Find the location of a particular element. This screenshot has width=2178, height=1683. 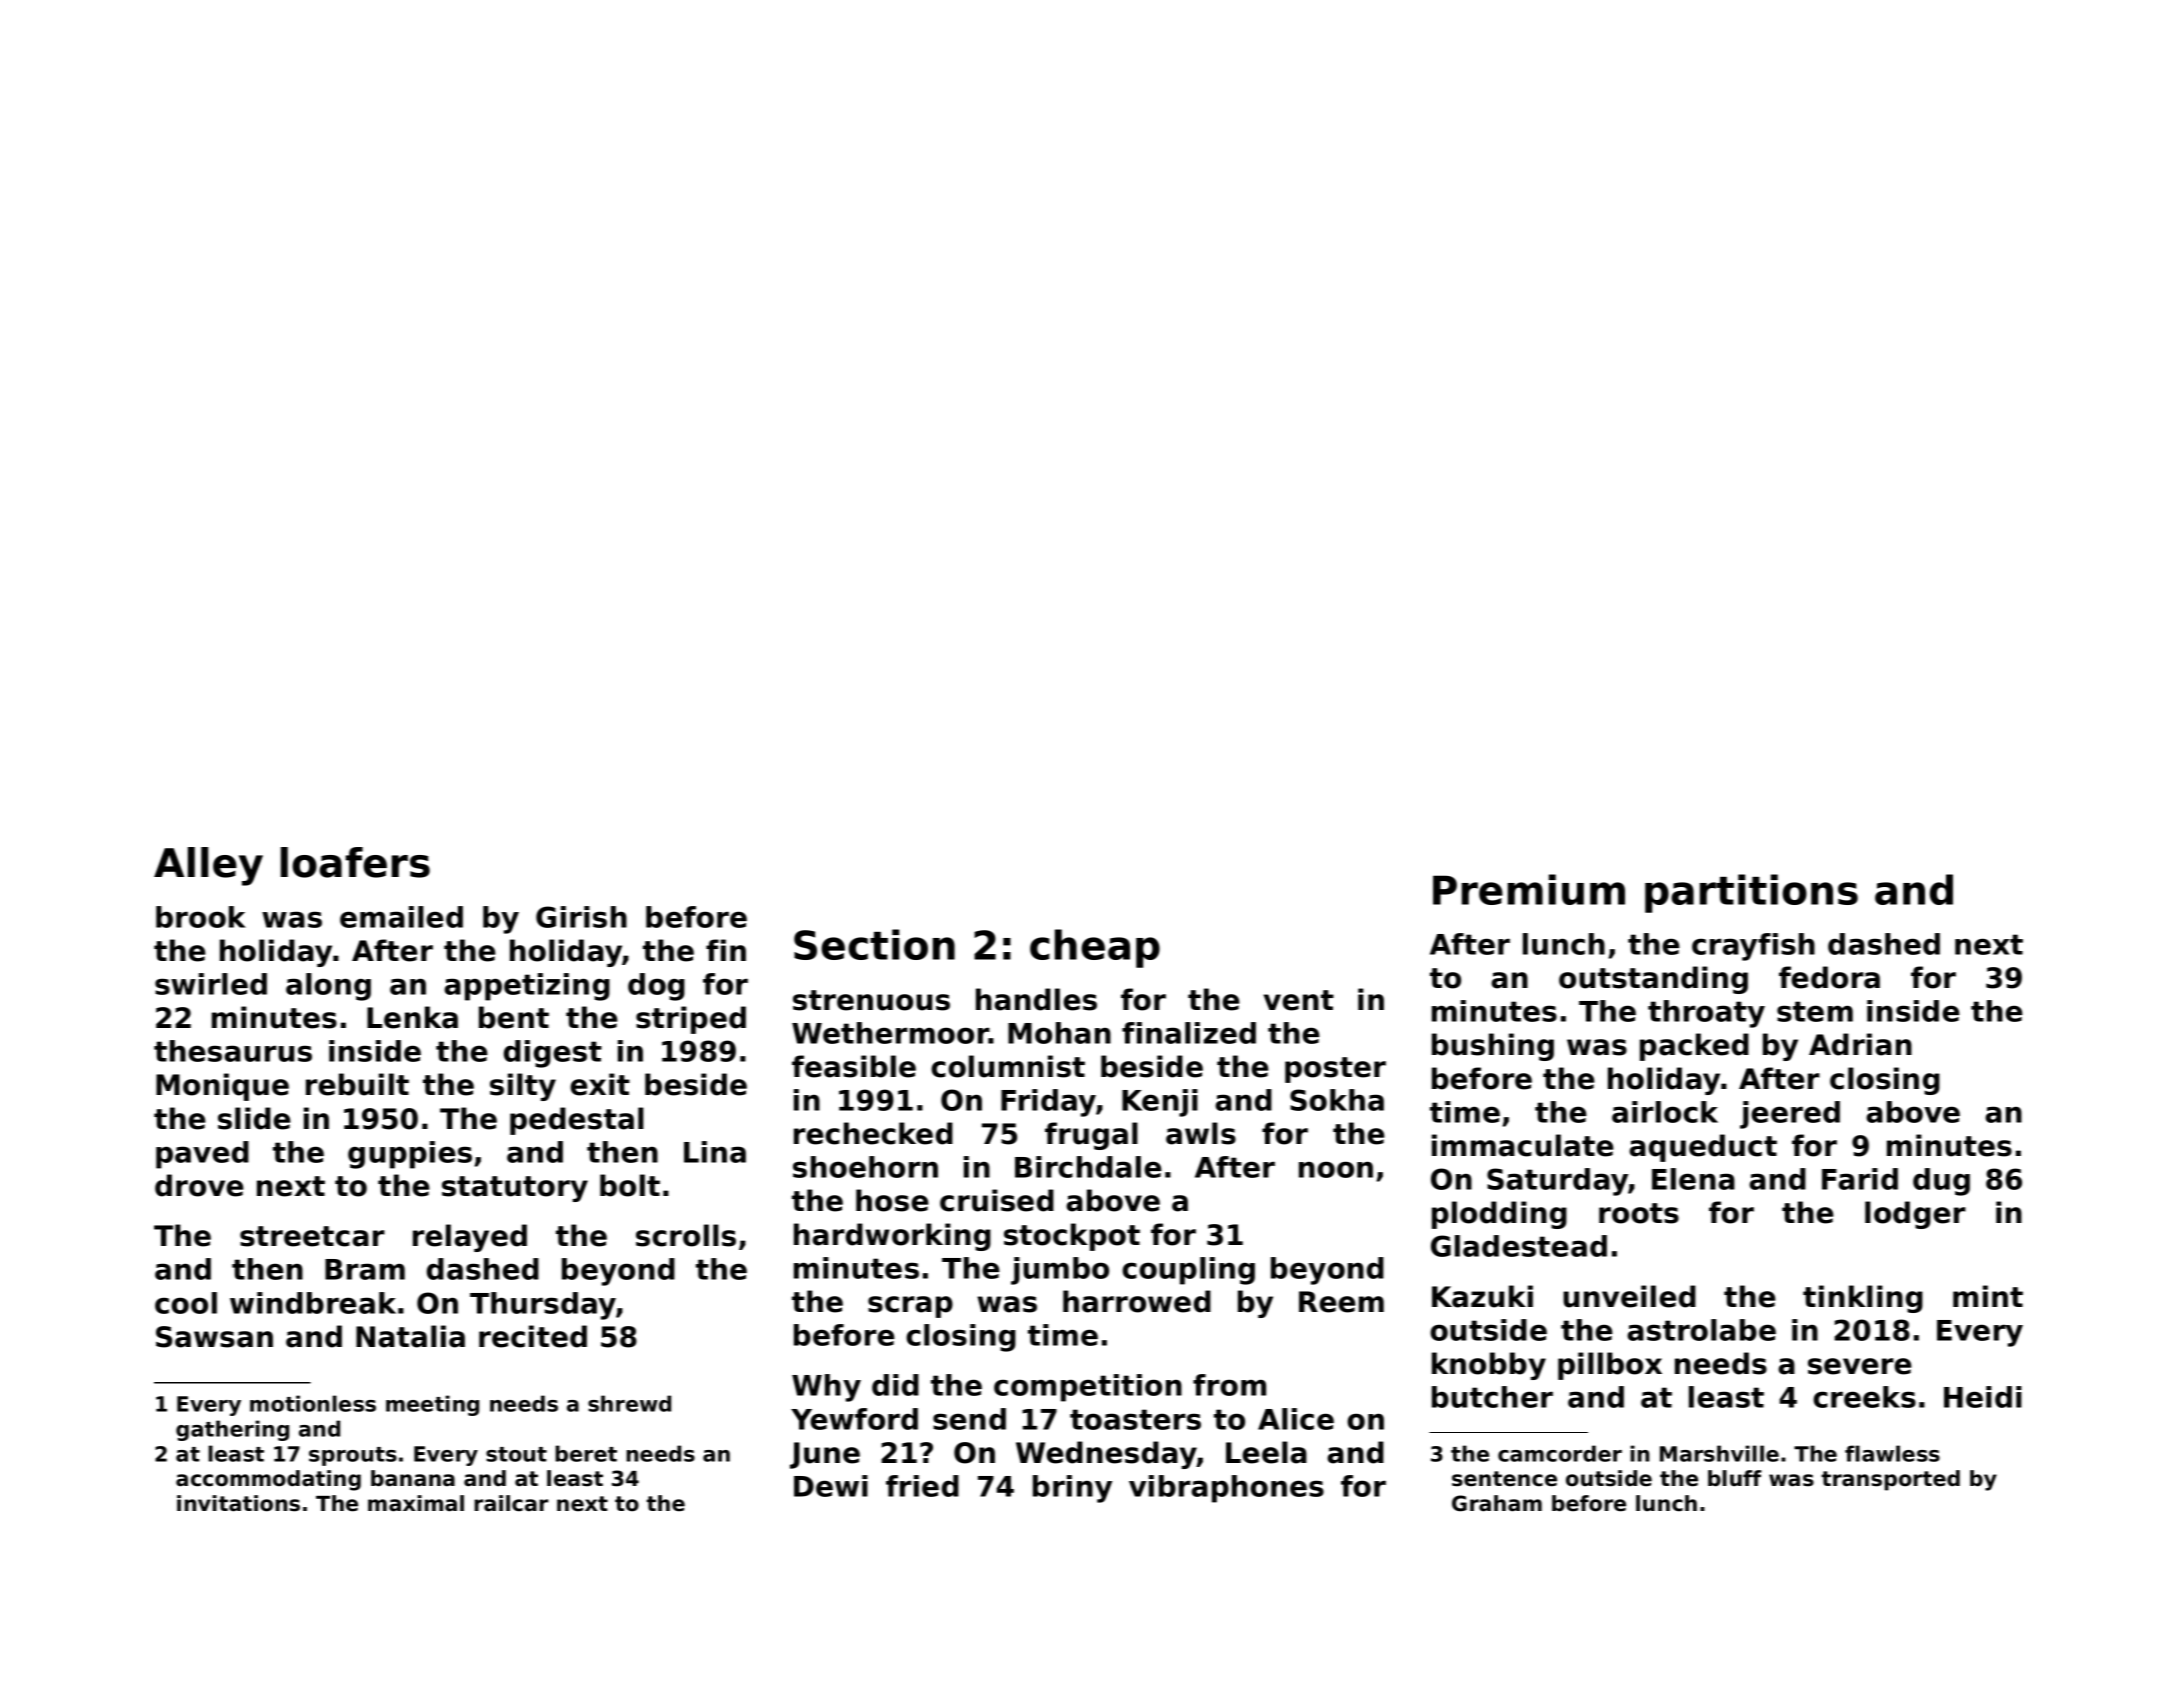

Alley is located at coordinates (208, 866).
